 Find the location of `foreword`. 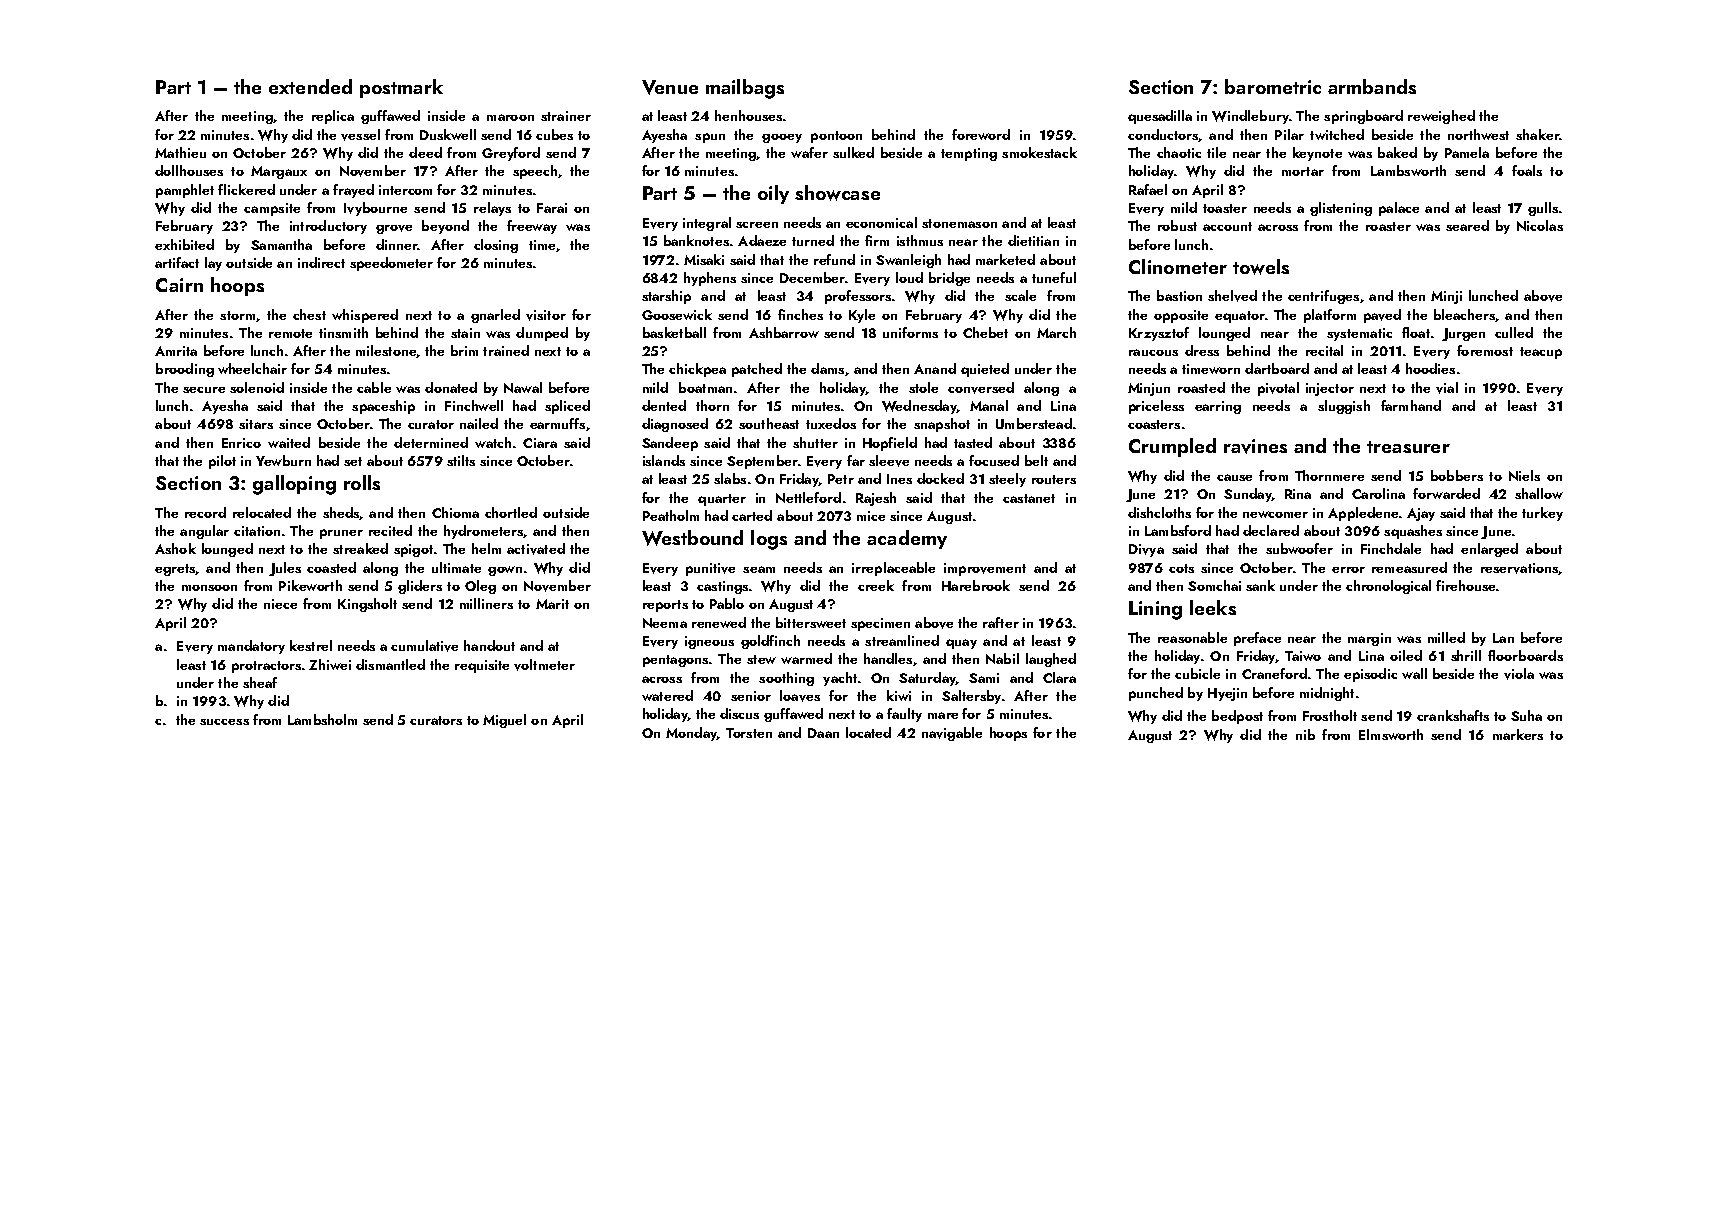

foreword is located at coordinates (981, 134).
